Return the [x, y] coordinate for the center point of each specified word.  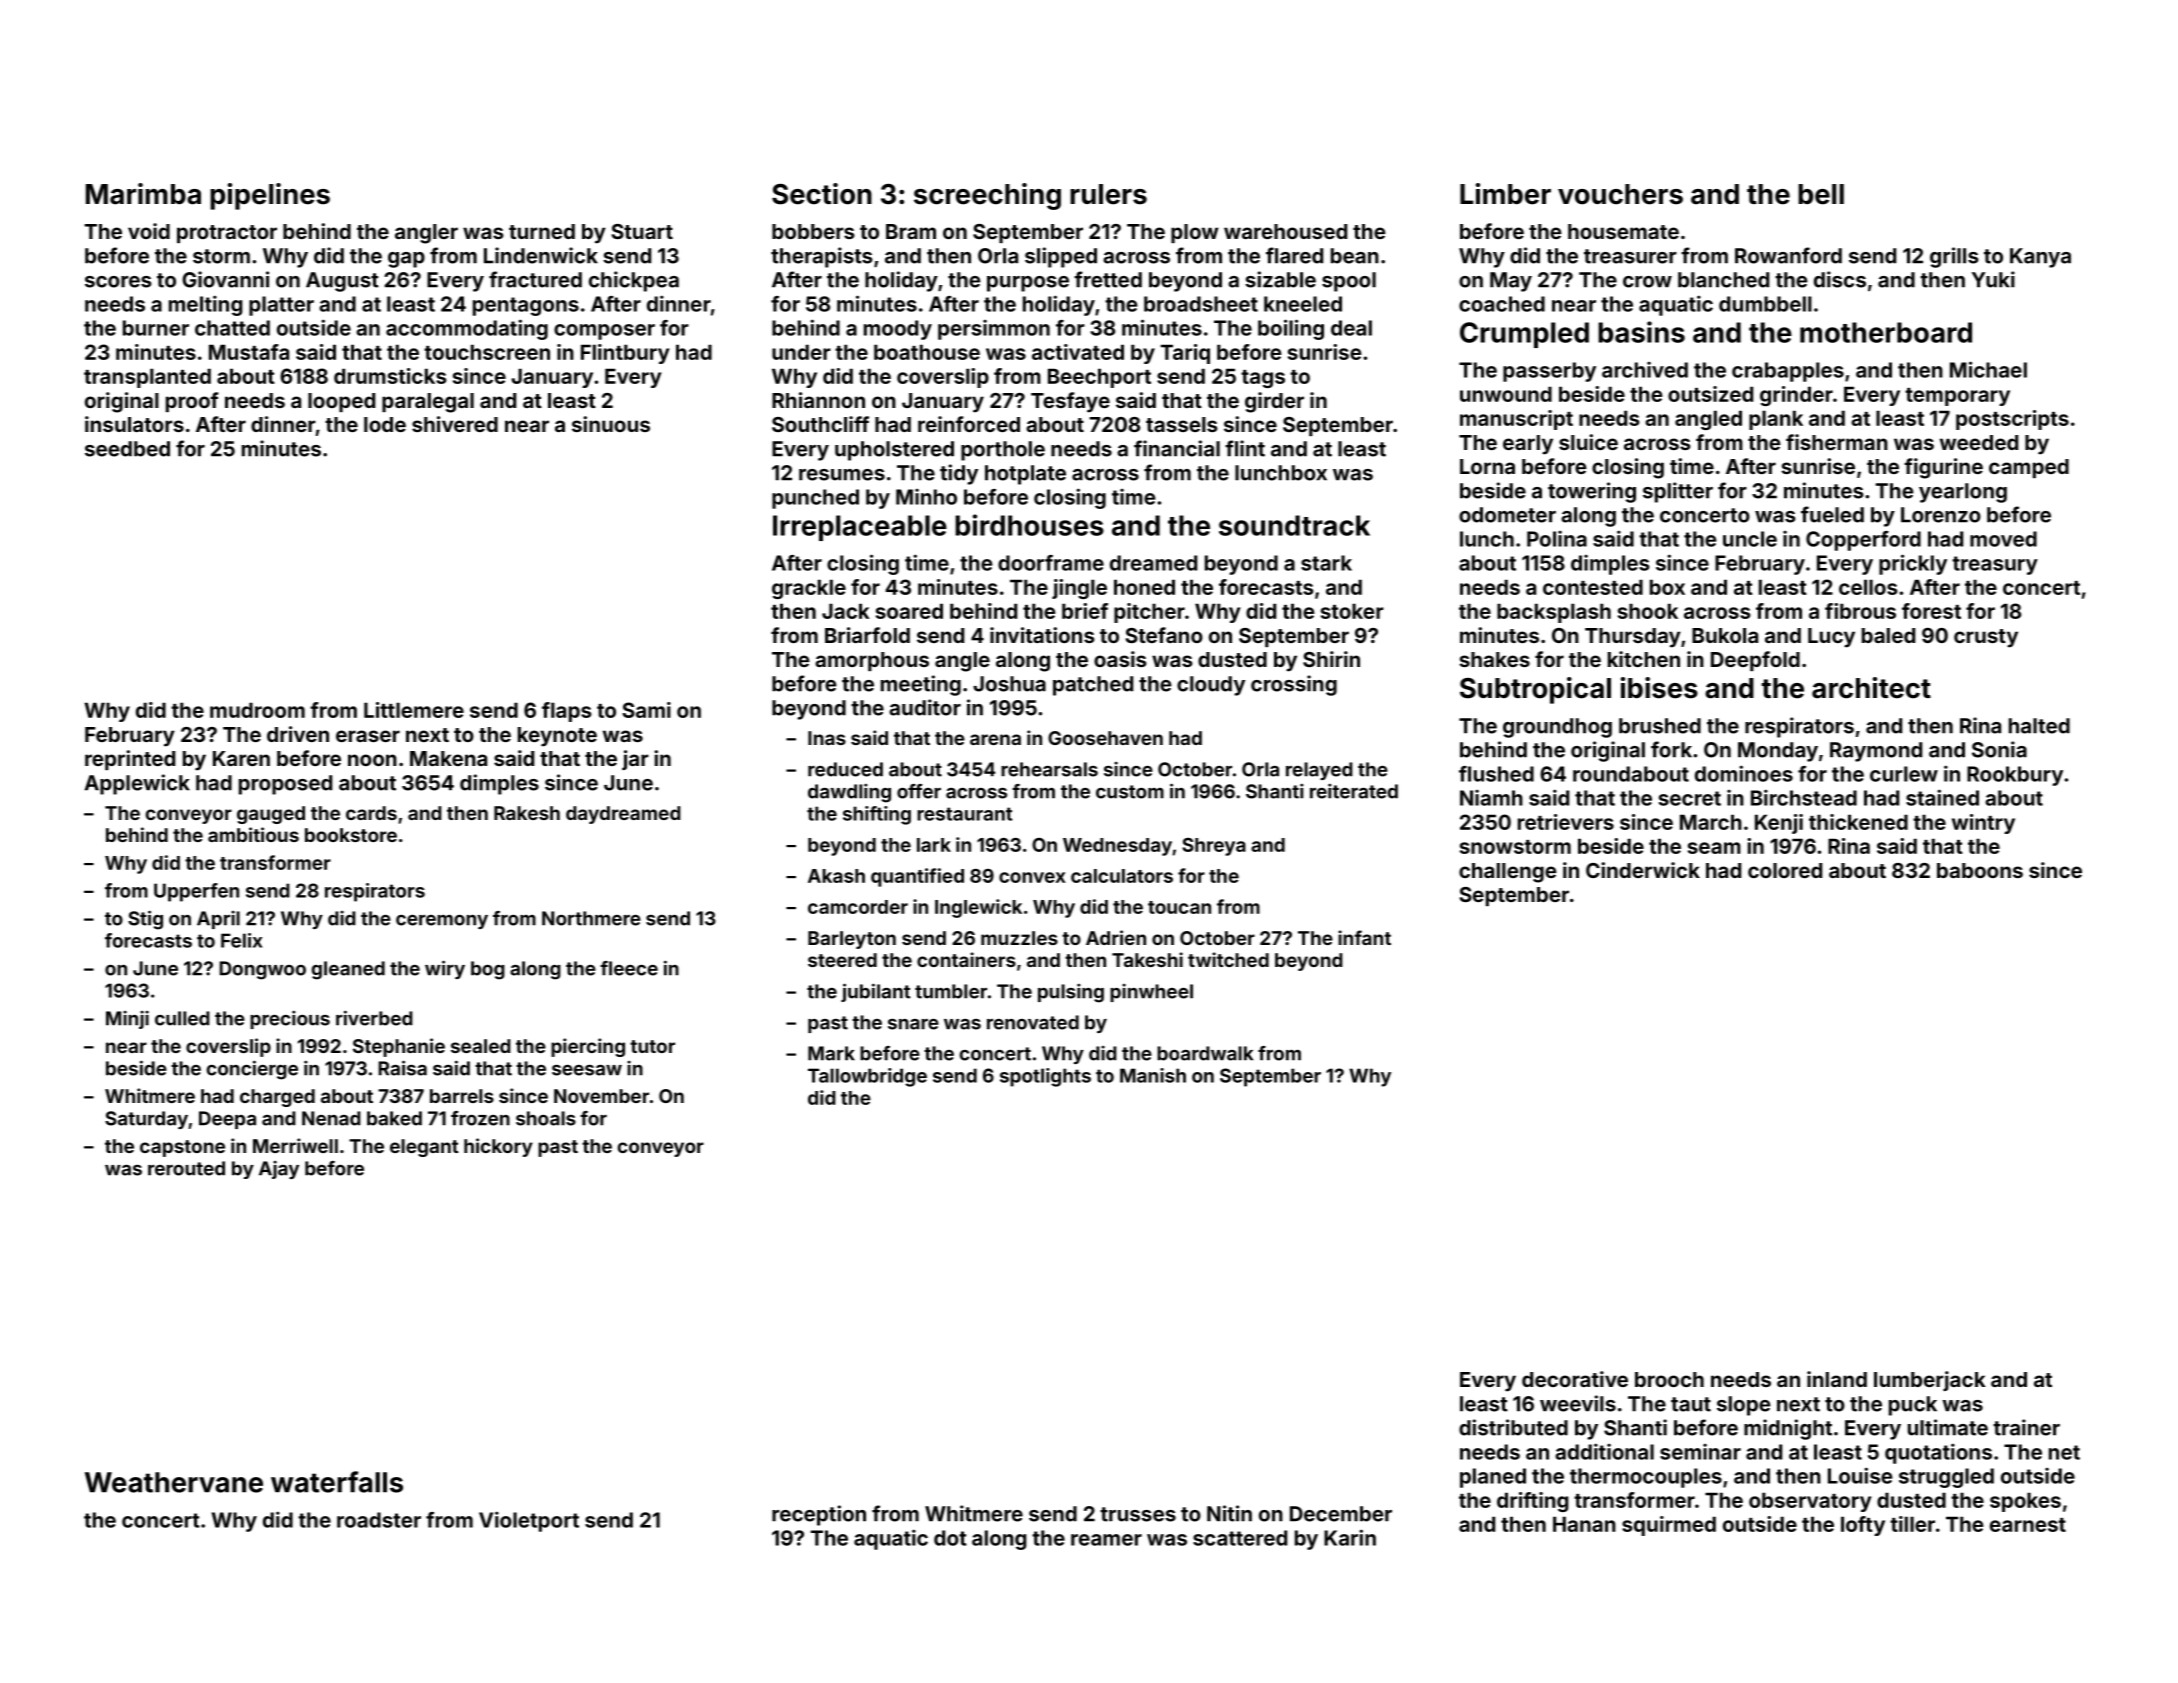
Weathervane [174, 1482]
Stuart [642, 231]
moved [2003, 539]
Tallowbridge [867, 1077]
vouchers [1620, 194]
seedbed [127, 449]
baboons [1980, 870]
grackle [809, 589]
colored [1785, 870]
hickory [498, 1147]
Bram [911, 231]
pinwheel [1151, 993]
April [218, 920]
